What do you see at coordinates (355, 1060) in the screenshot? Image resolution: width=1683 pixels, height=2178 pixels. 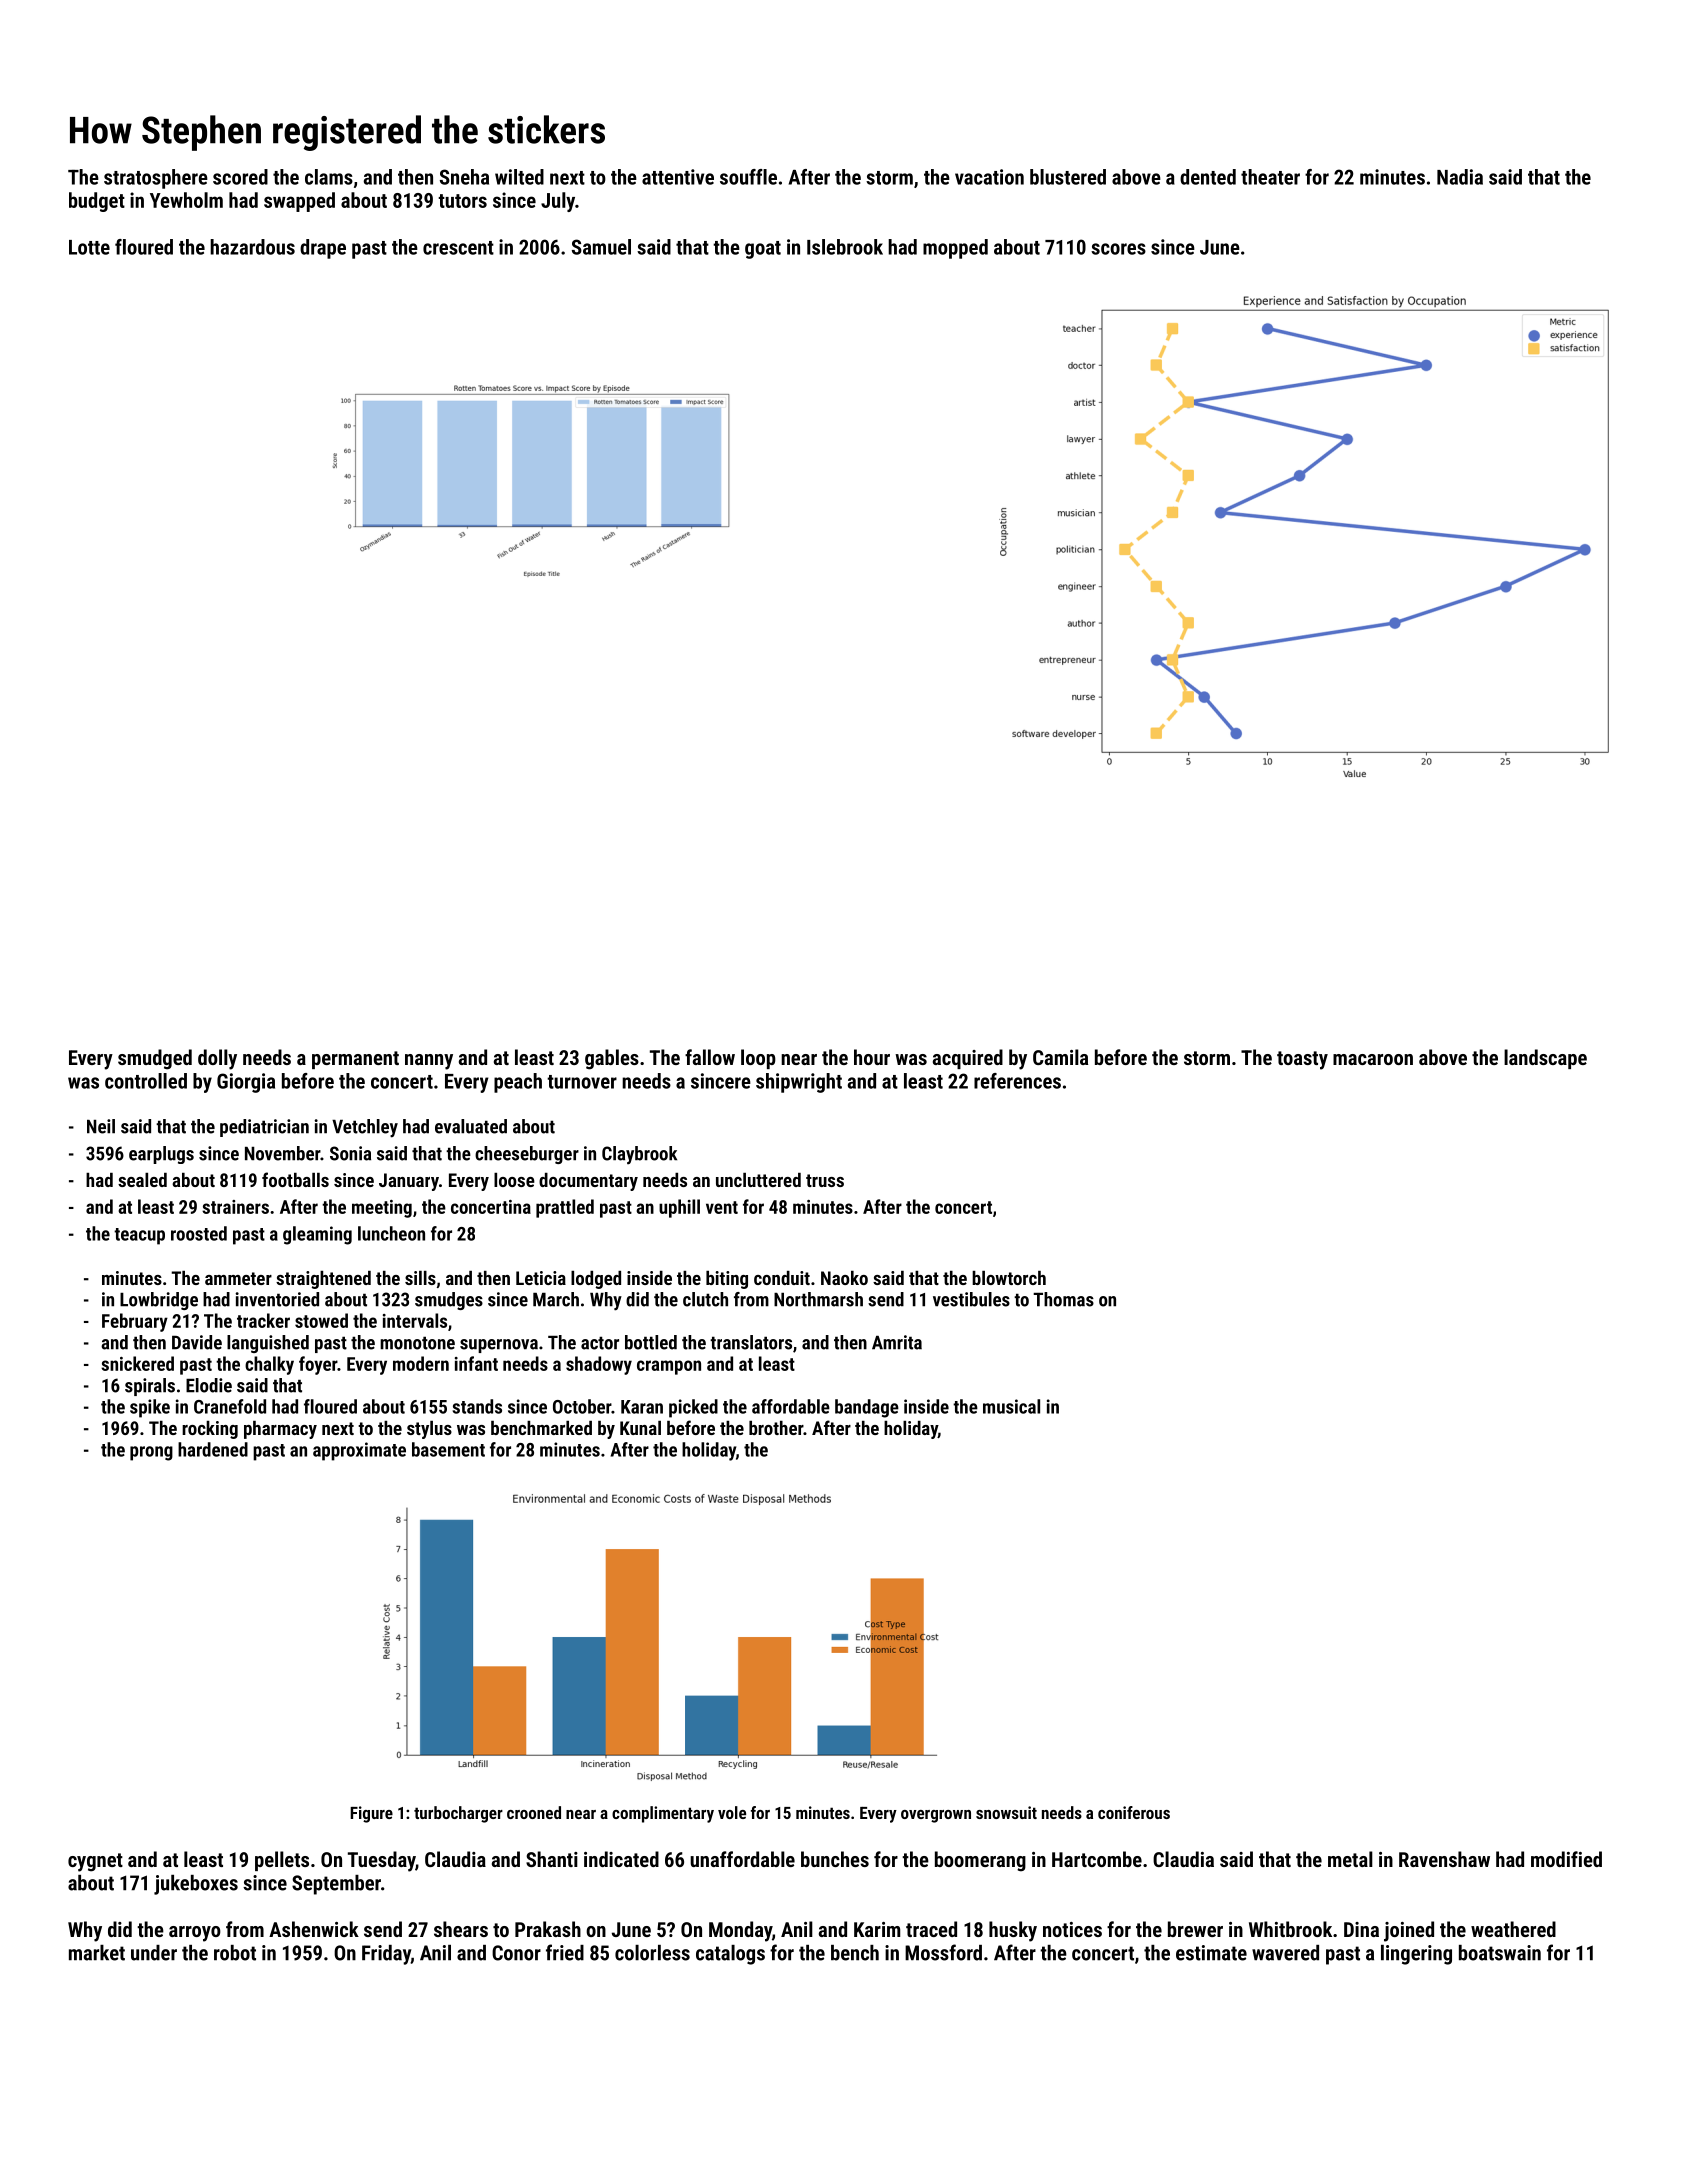 I see `permanent` at bounding box center [355, 1060].
